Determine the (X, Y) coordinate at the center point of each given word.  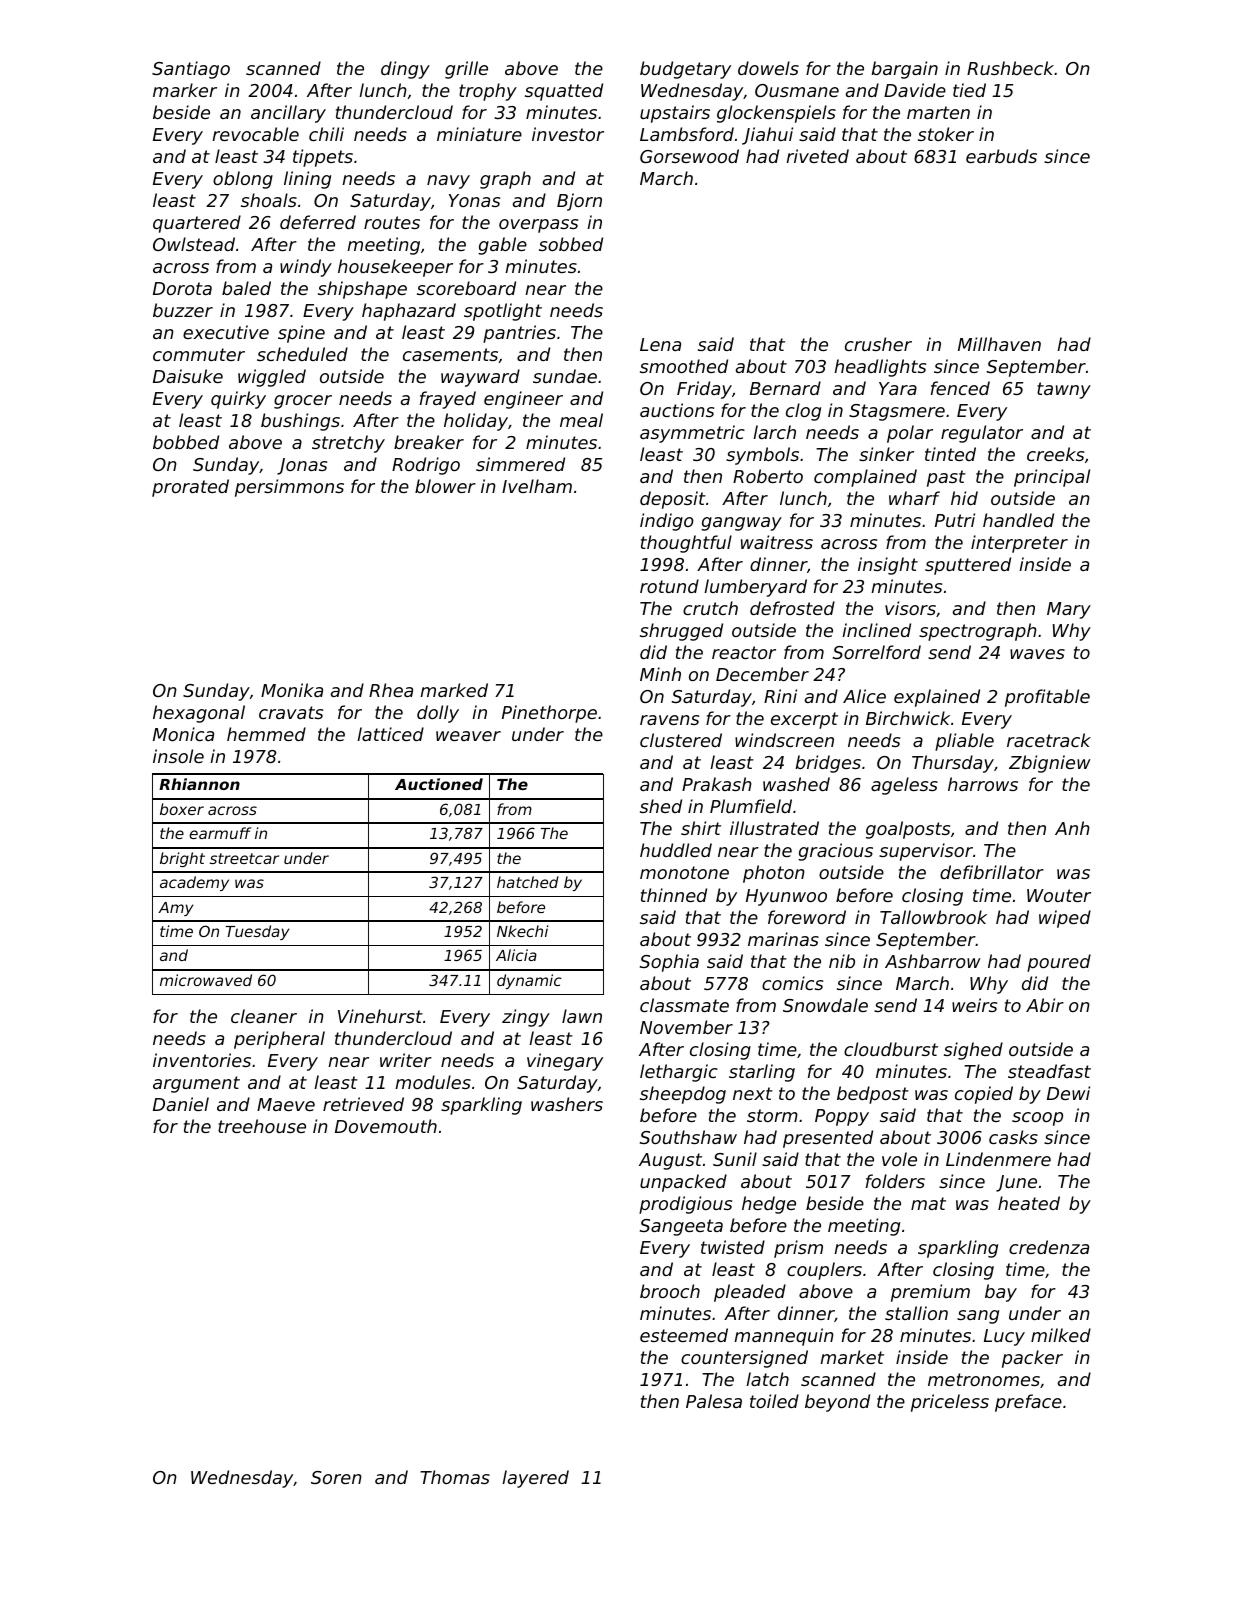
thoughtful (686, 544)
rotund (669, 586)
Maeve (286, 1104)
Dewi (1068, 1093)
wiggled (272, 378)
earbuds (1001, 156)
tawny (1064, 390)
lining (307, 180)
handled (1018, 520)
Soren (336, 1477)
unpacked (683, 1183)
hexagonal (199, 714)
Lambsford (687, 134)
